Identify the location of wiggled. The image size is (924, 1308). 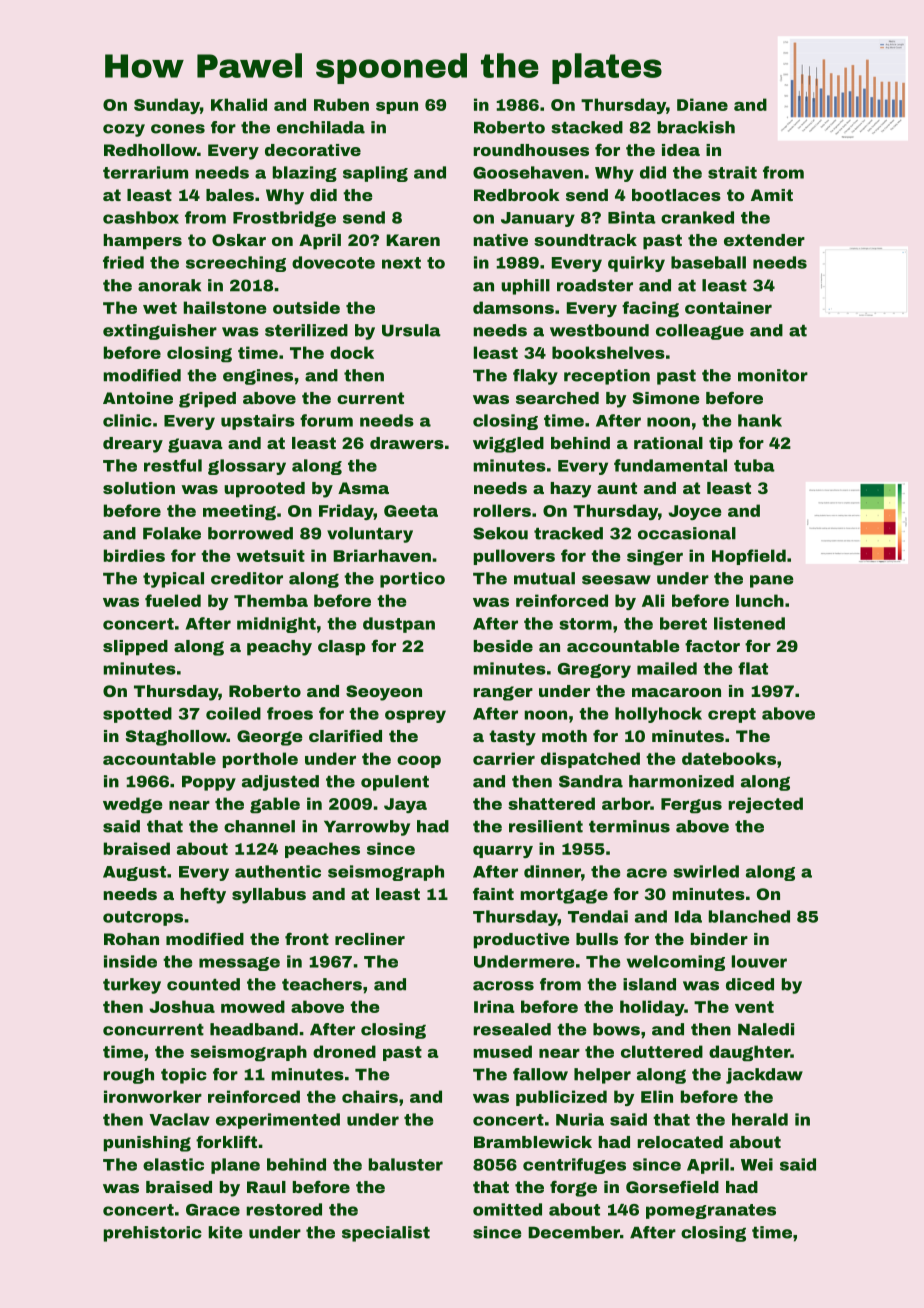
(508, 445).
